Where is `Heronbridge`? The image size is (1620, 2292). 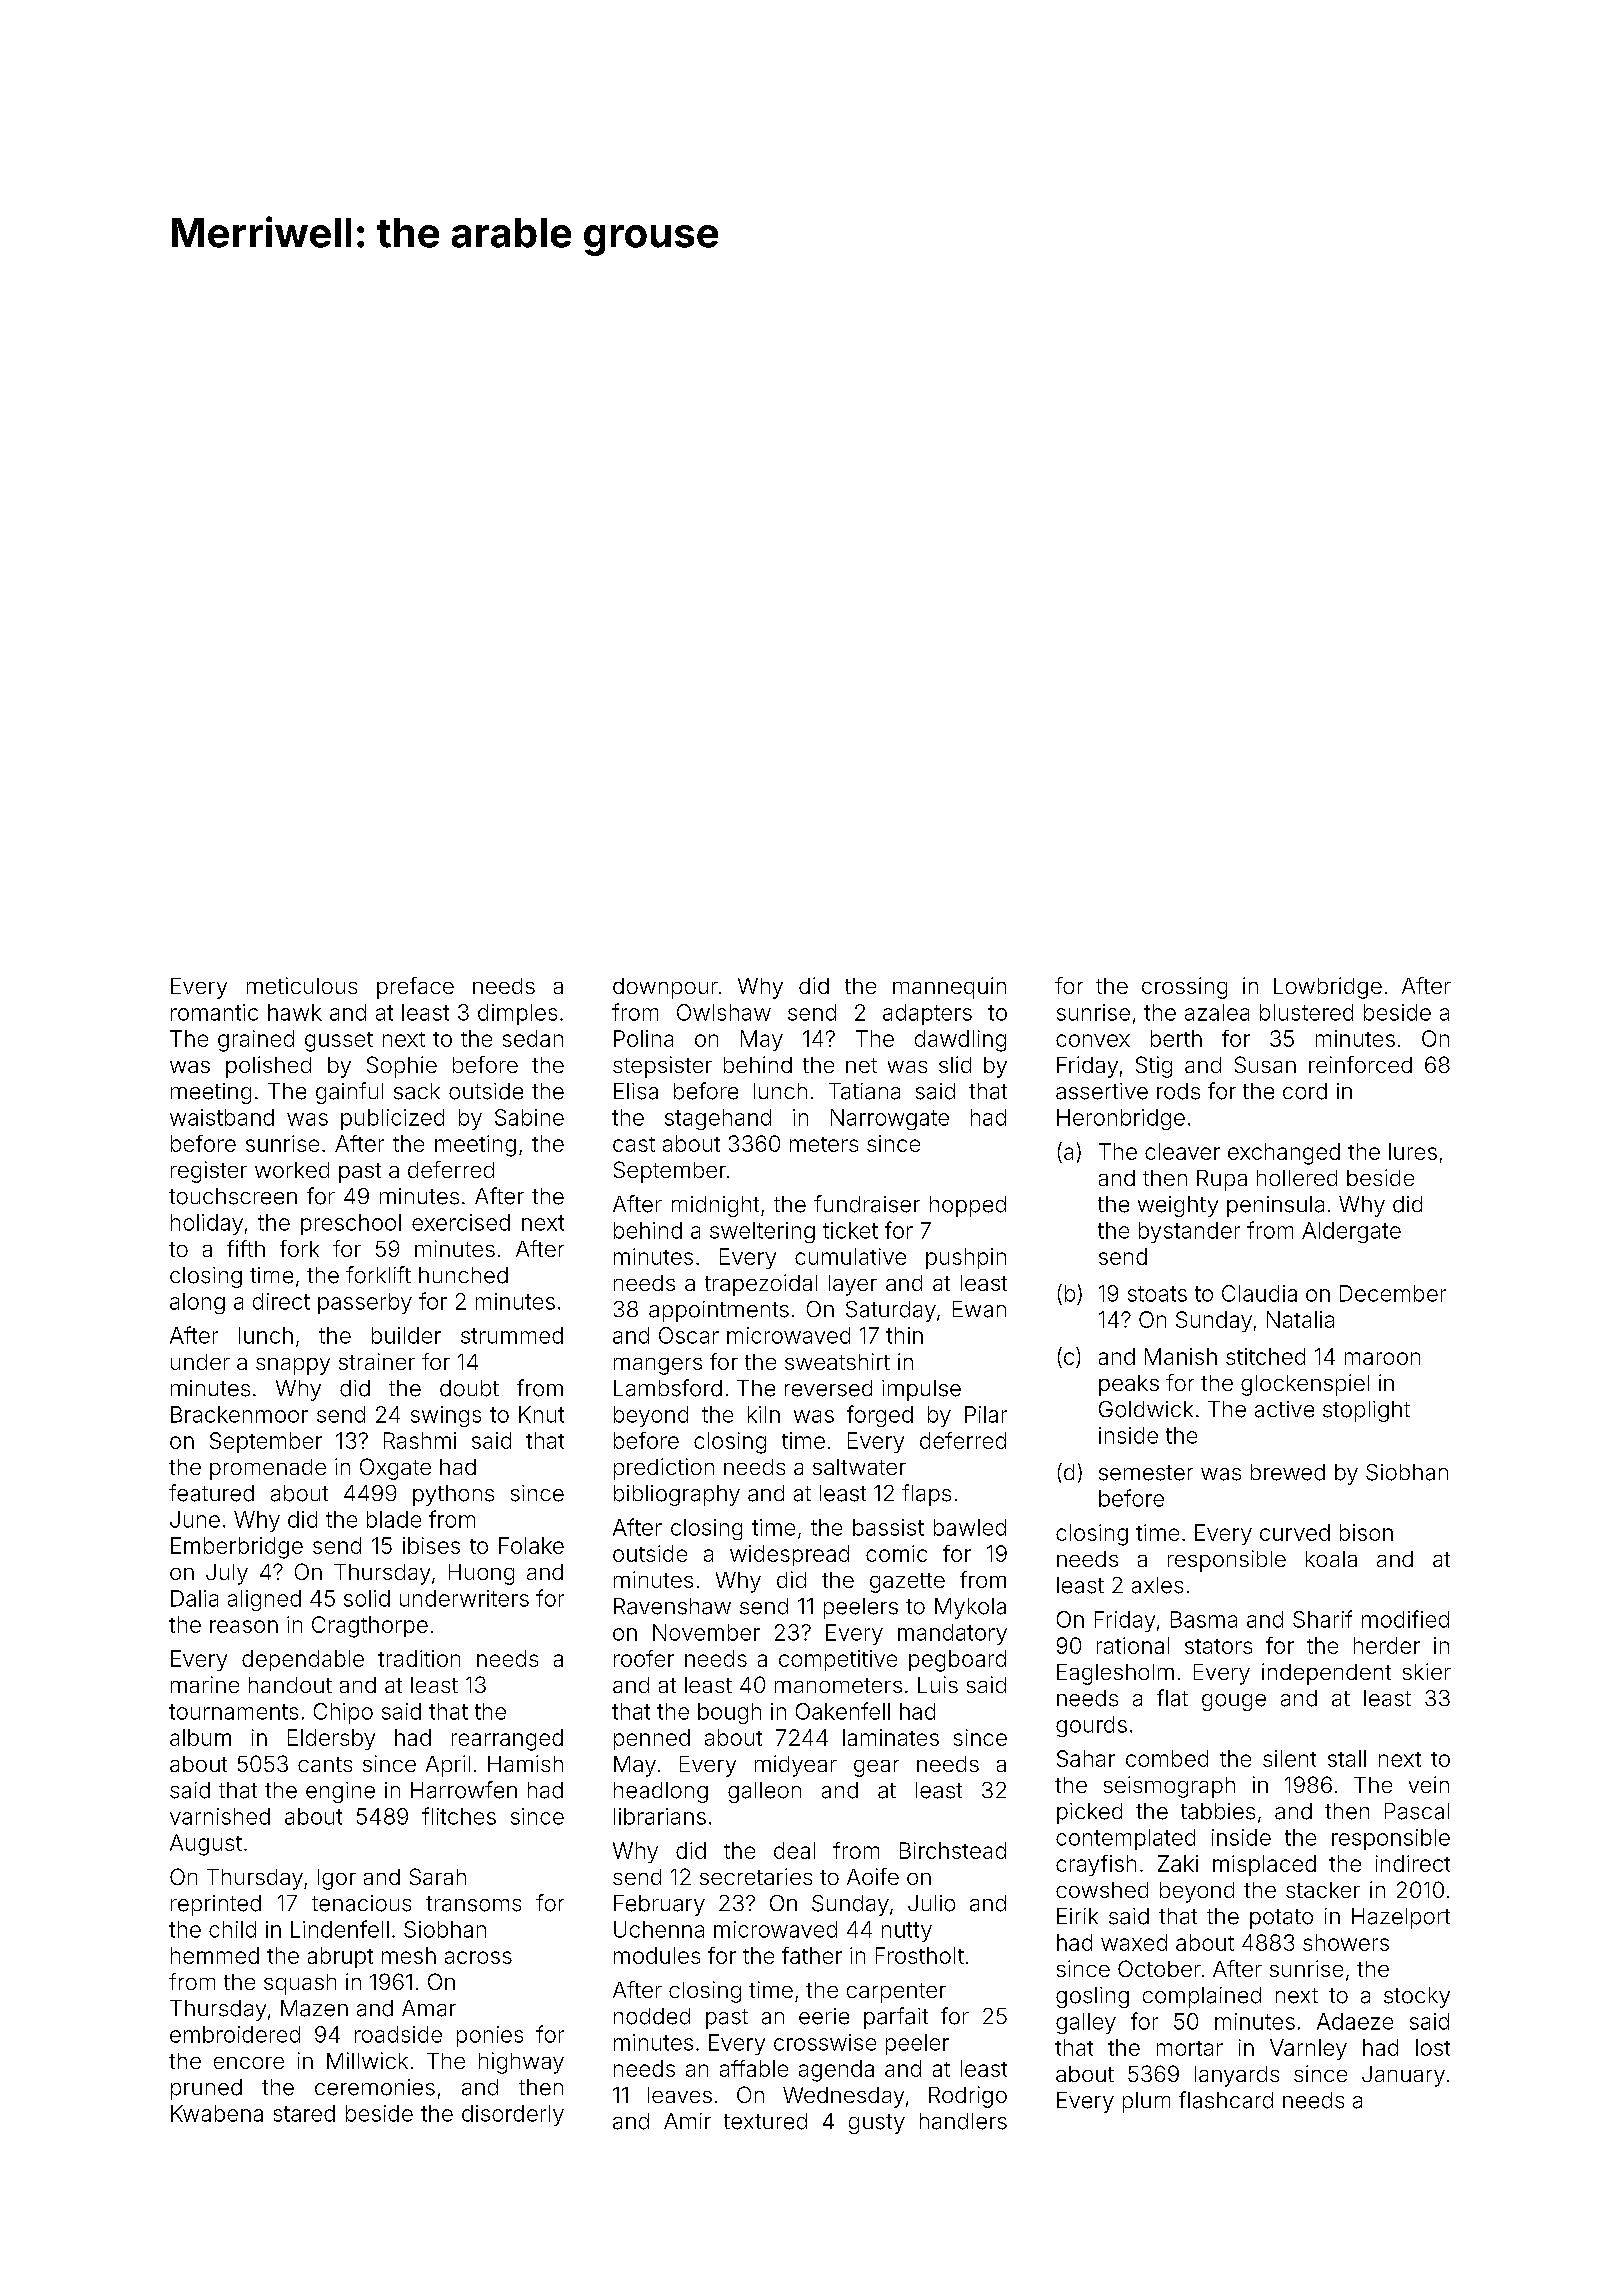
Heronbridge is located at coordinates (1121, 1119).
